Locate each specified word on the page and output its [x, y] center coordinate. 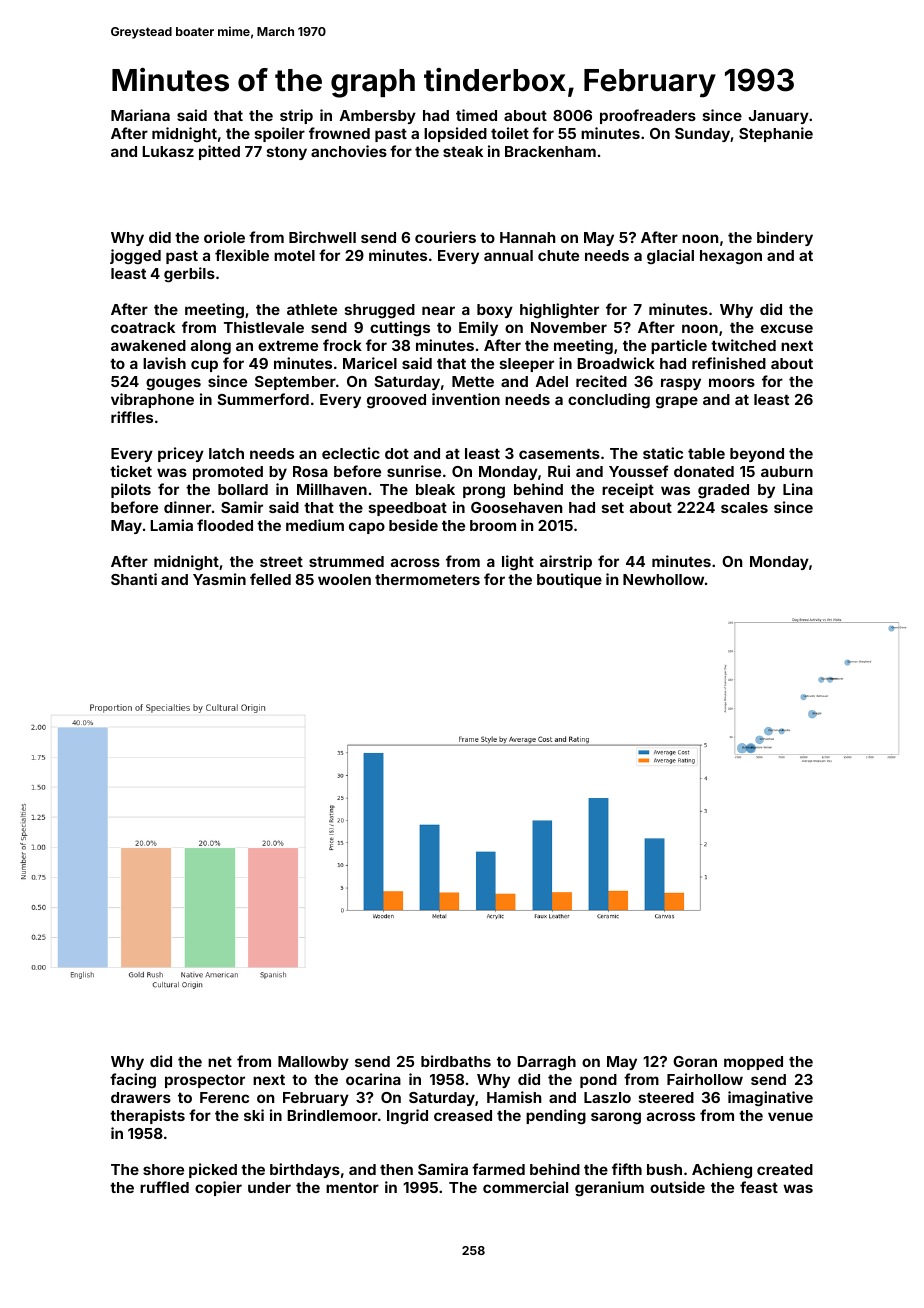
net [220, 1062]
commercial [525, 1187]
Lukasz [168, 151]
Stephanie [776, 134]
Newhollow [663, 579]
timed [476, 115]
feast [759, 1187]
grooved [396, 401]
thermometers [427, 579]
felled [270, 579]
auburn [787, 471]
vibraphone [152, 400]
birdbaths [456, 1061]
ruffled [164, 1187]
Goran [695, 1061]
